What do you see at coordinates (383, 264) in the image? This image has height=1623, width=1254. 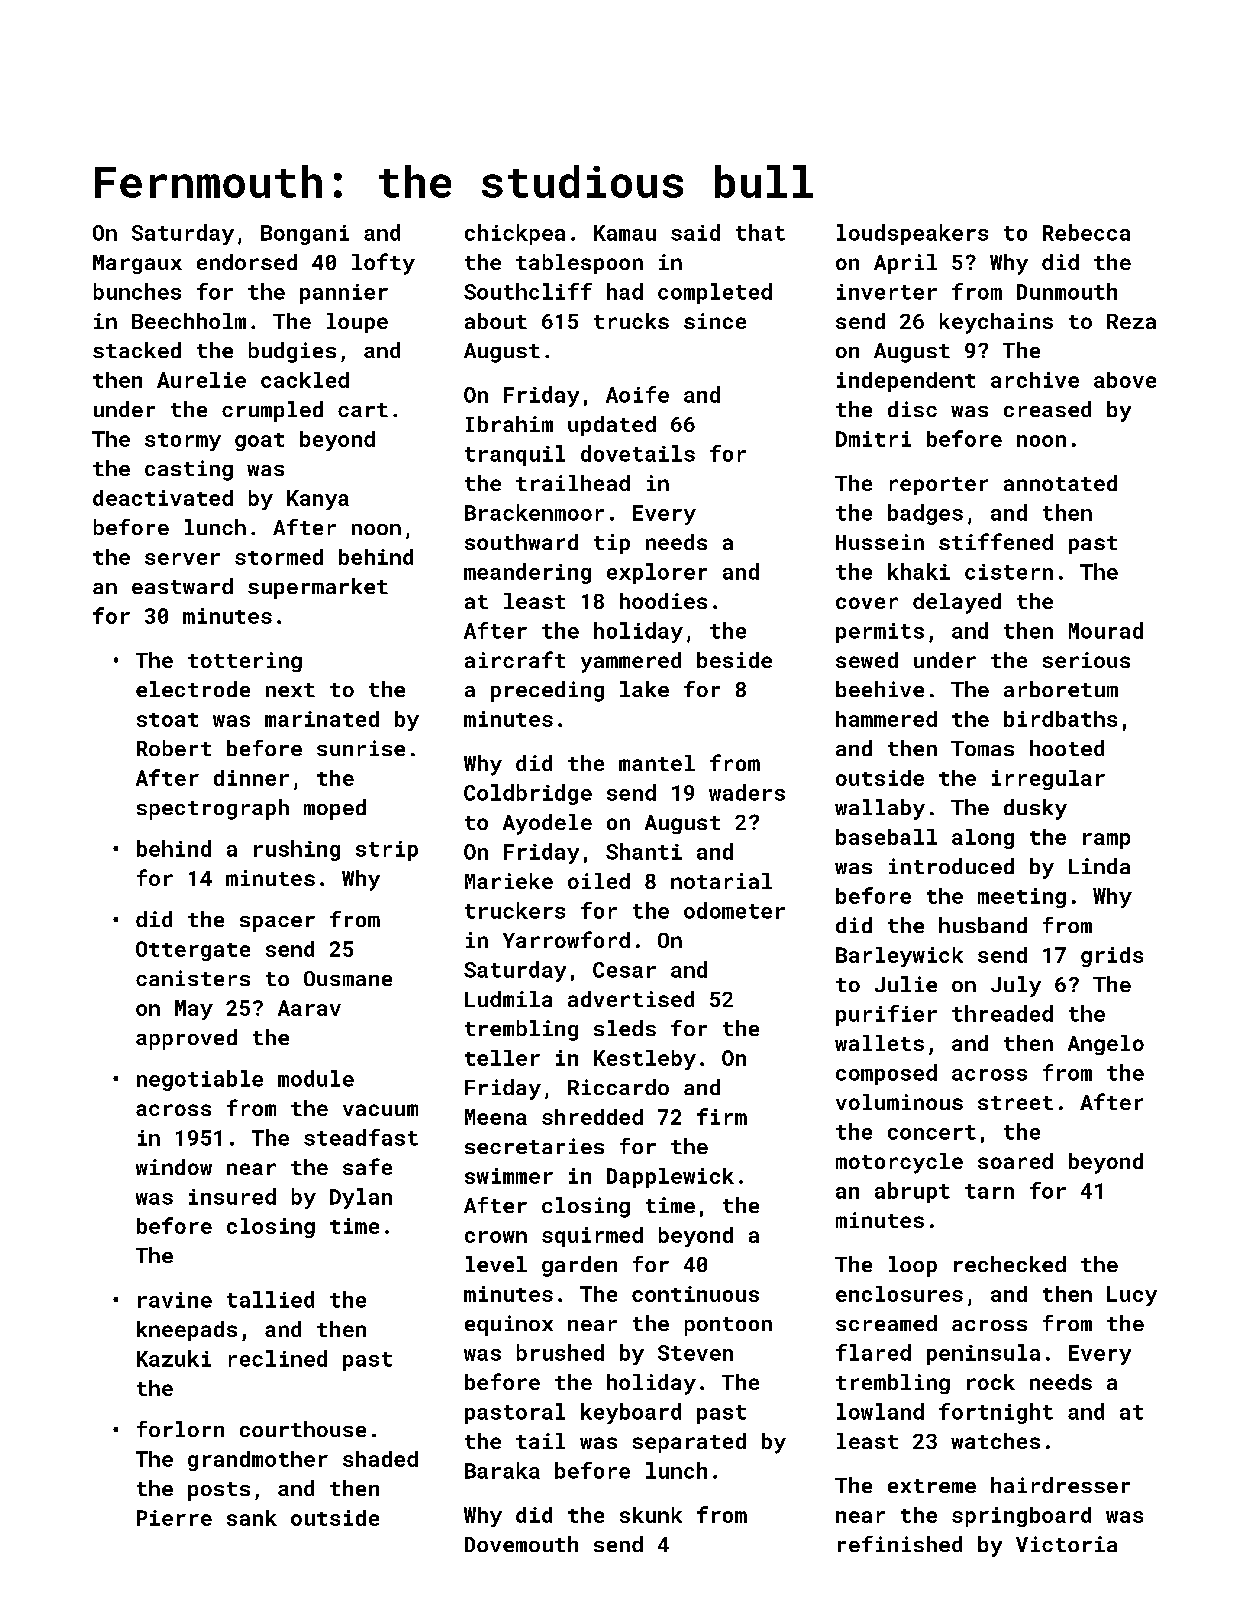 I see `lofty` at bounding box center [383, 264].
